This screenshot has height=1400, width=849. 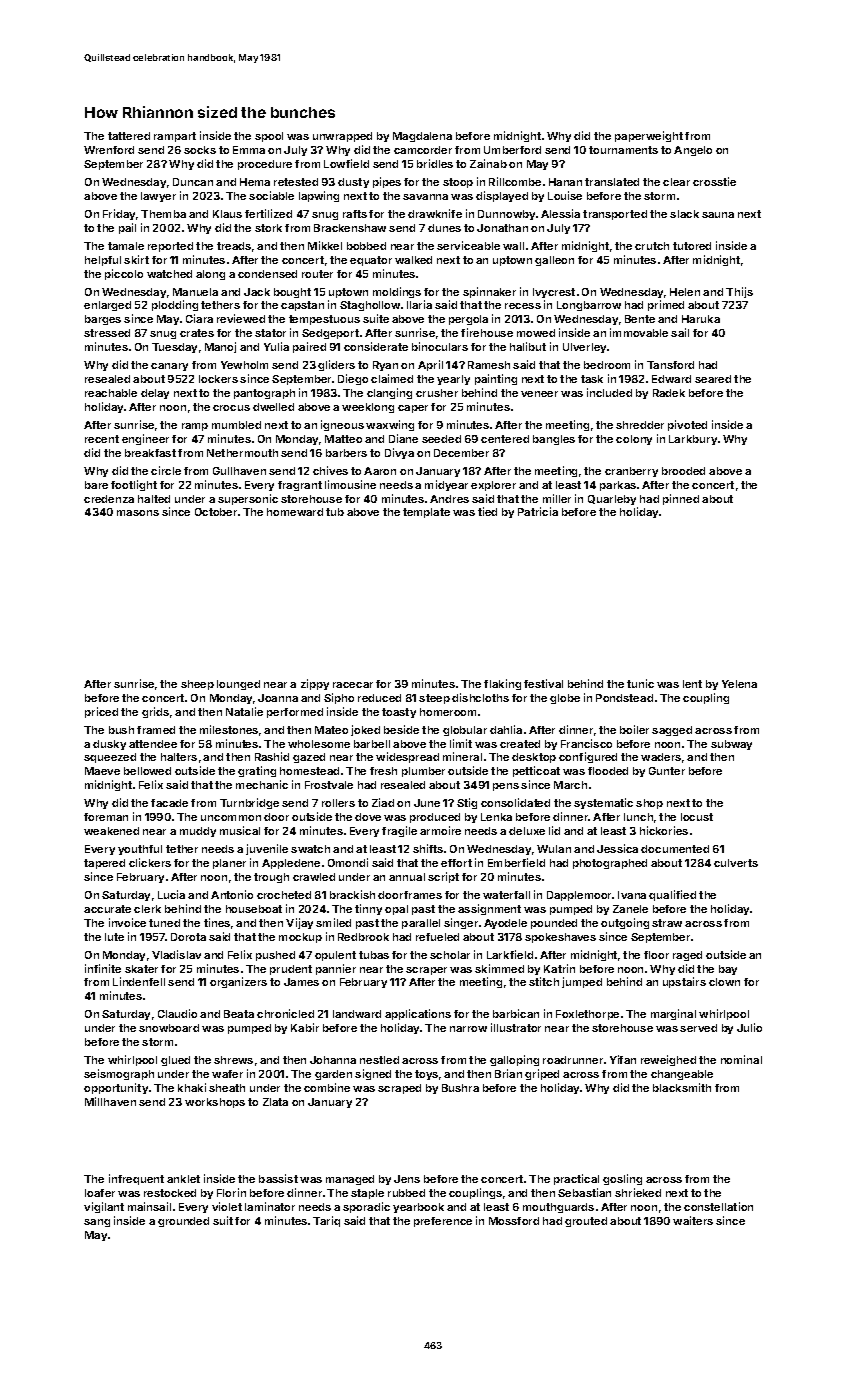 What do you see at coordinates (150, 862) in the screenshot?
I see `clickers` at bounding box center [150, 862].
